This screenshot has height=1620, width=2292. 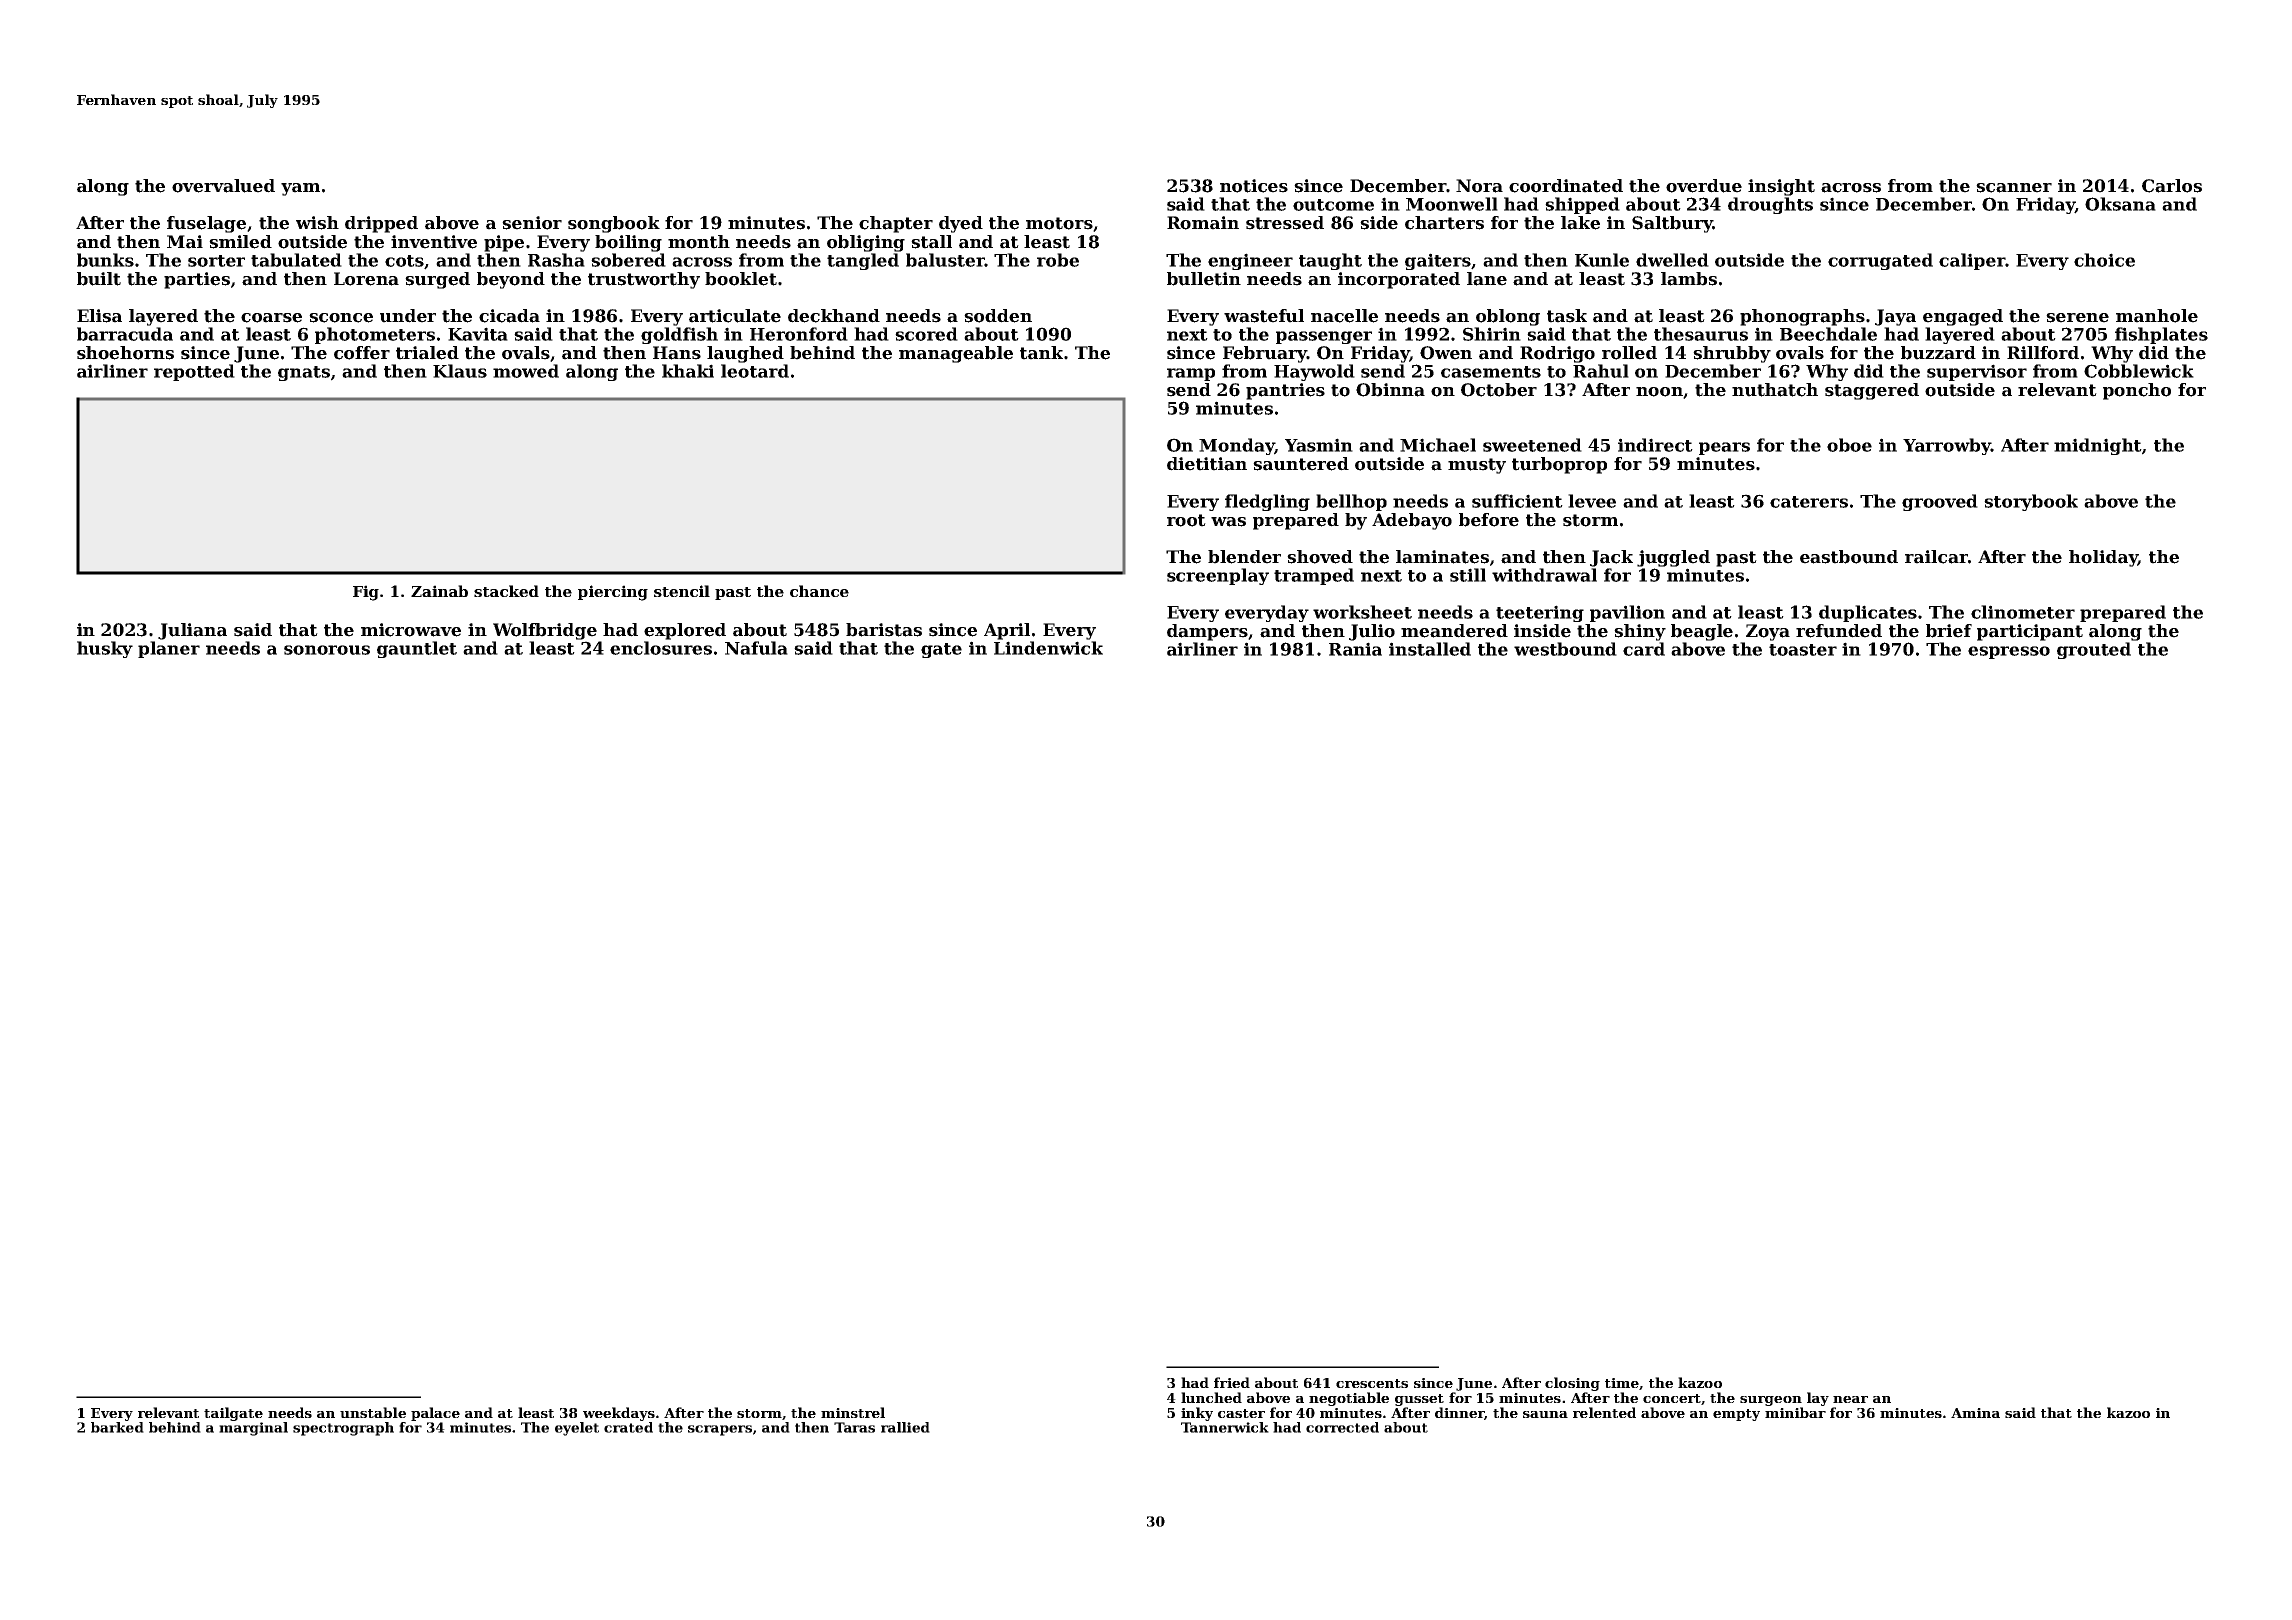 What do you see at coordinates (614, 224) in the screenshot?
I see `songbook` at bounding box center [614, 224].
